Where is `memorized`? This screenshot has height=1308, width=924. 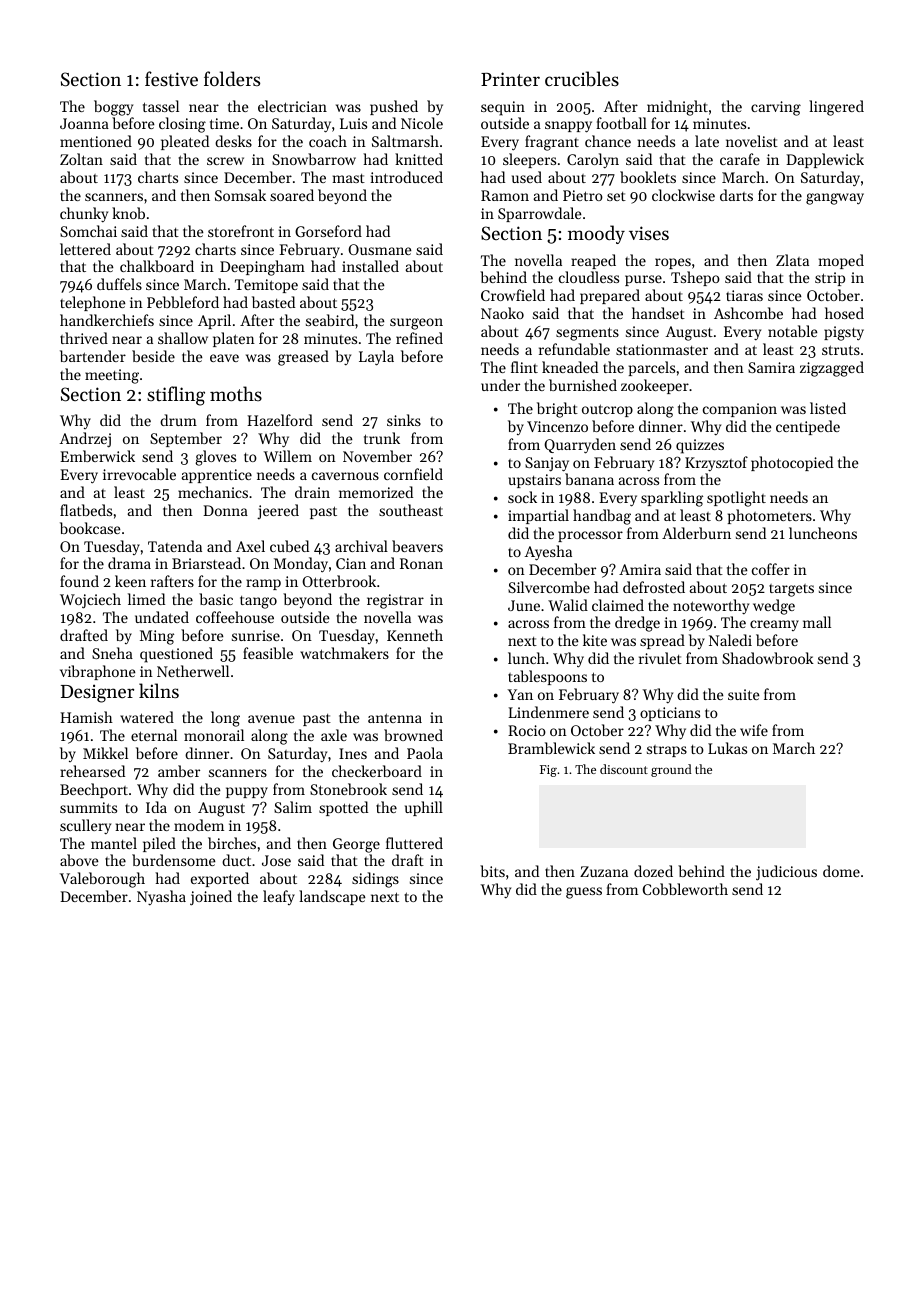
memorized is located at coordinates (376, 492).
